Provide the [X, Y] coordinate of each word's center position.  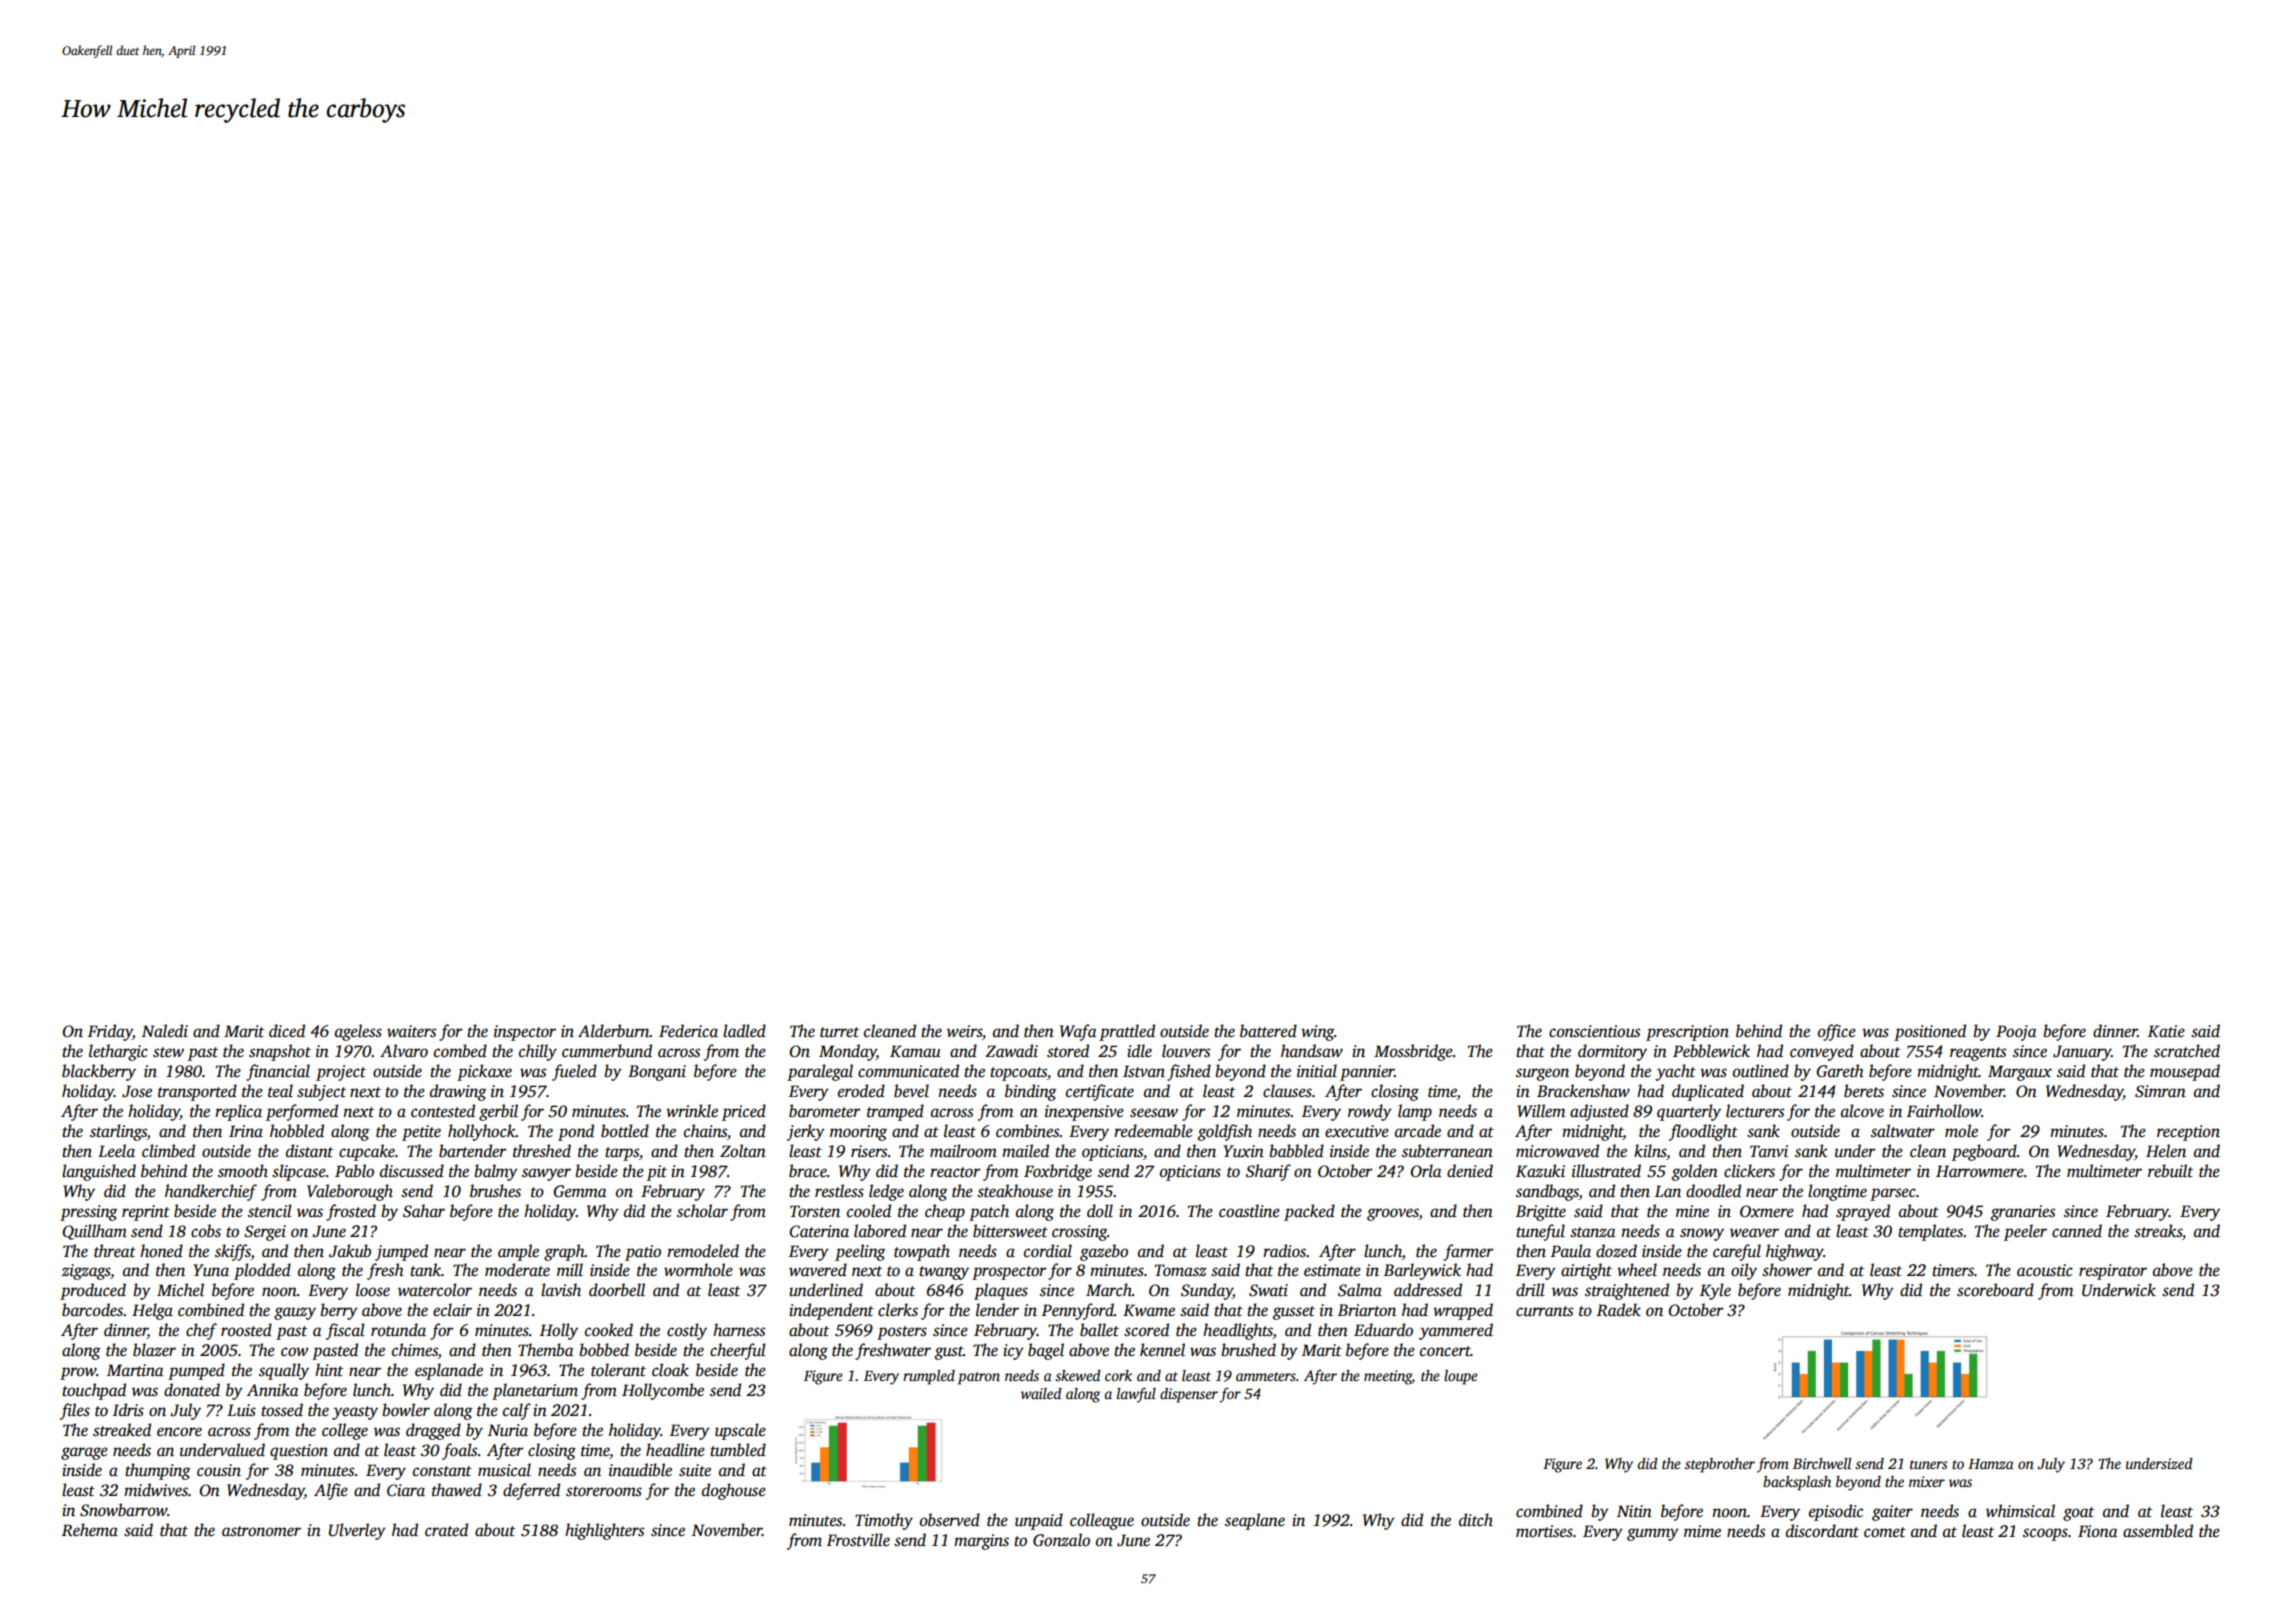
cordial [1048, 1251]
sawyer [546, 1174]
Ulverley [357, 1531]
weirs [964, 1031]
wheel [1637, 1270]
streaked [122, 1430]
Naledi [165, 1031]
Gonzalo [1061, 1540]
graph [564, 1252]
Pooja [2016, 1033]
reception [2188, 1133]
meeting [1388, 1377]
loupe [1461, 1377]
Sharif [1268, 1172]
